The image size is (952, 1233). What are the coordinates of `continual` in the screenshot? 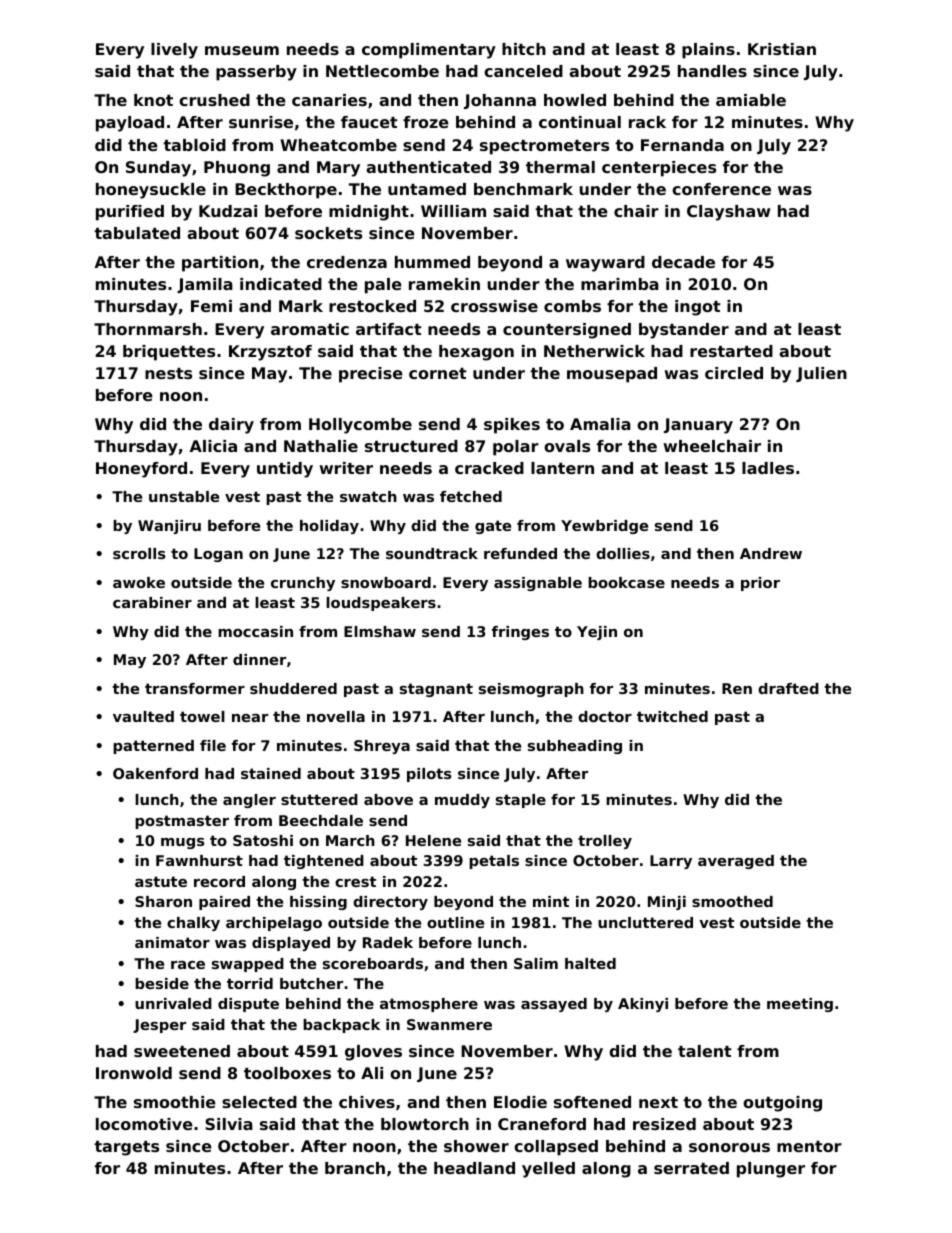 It's located at (580, 122).
